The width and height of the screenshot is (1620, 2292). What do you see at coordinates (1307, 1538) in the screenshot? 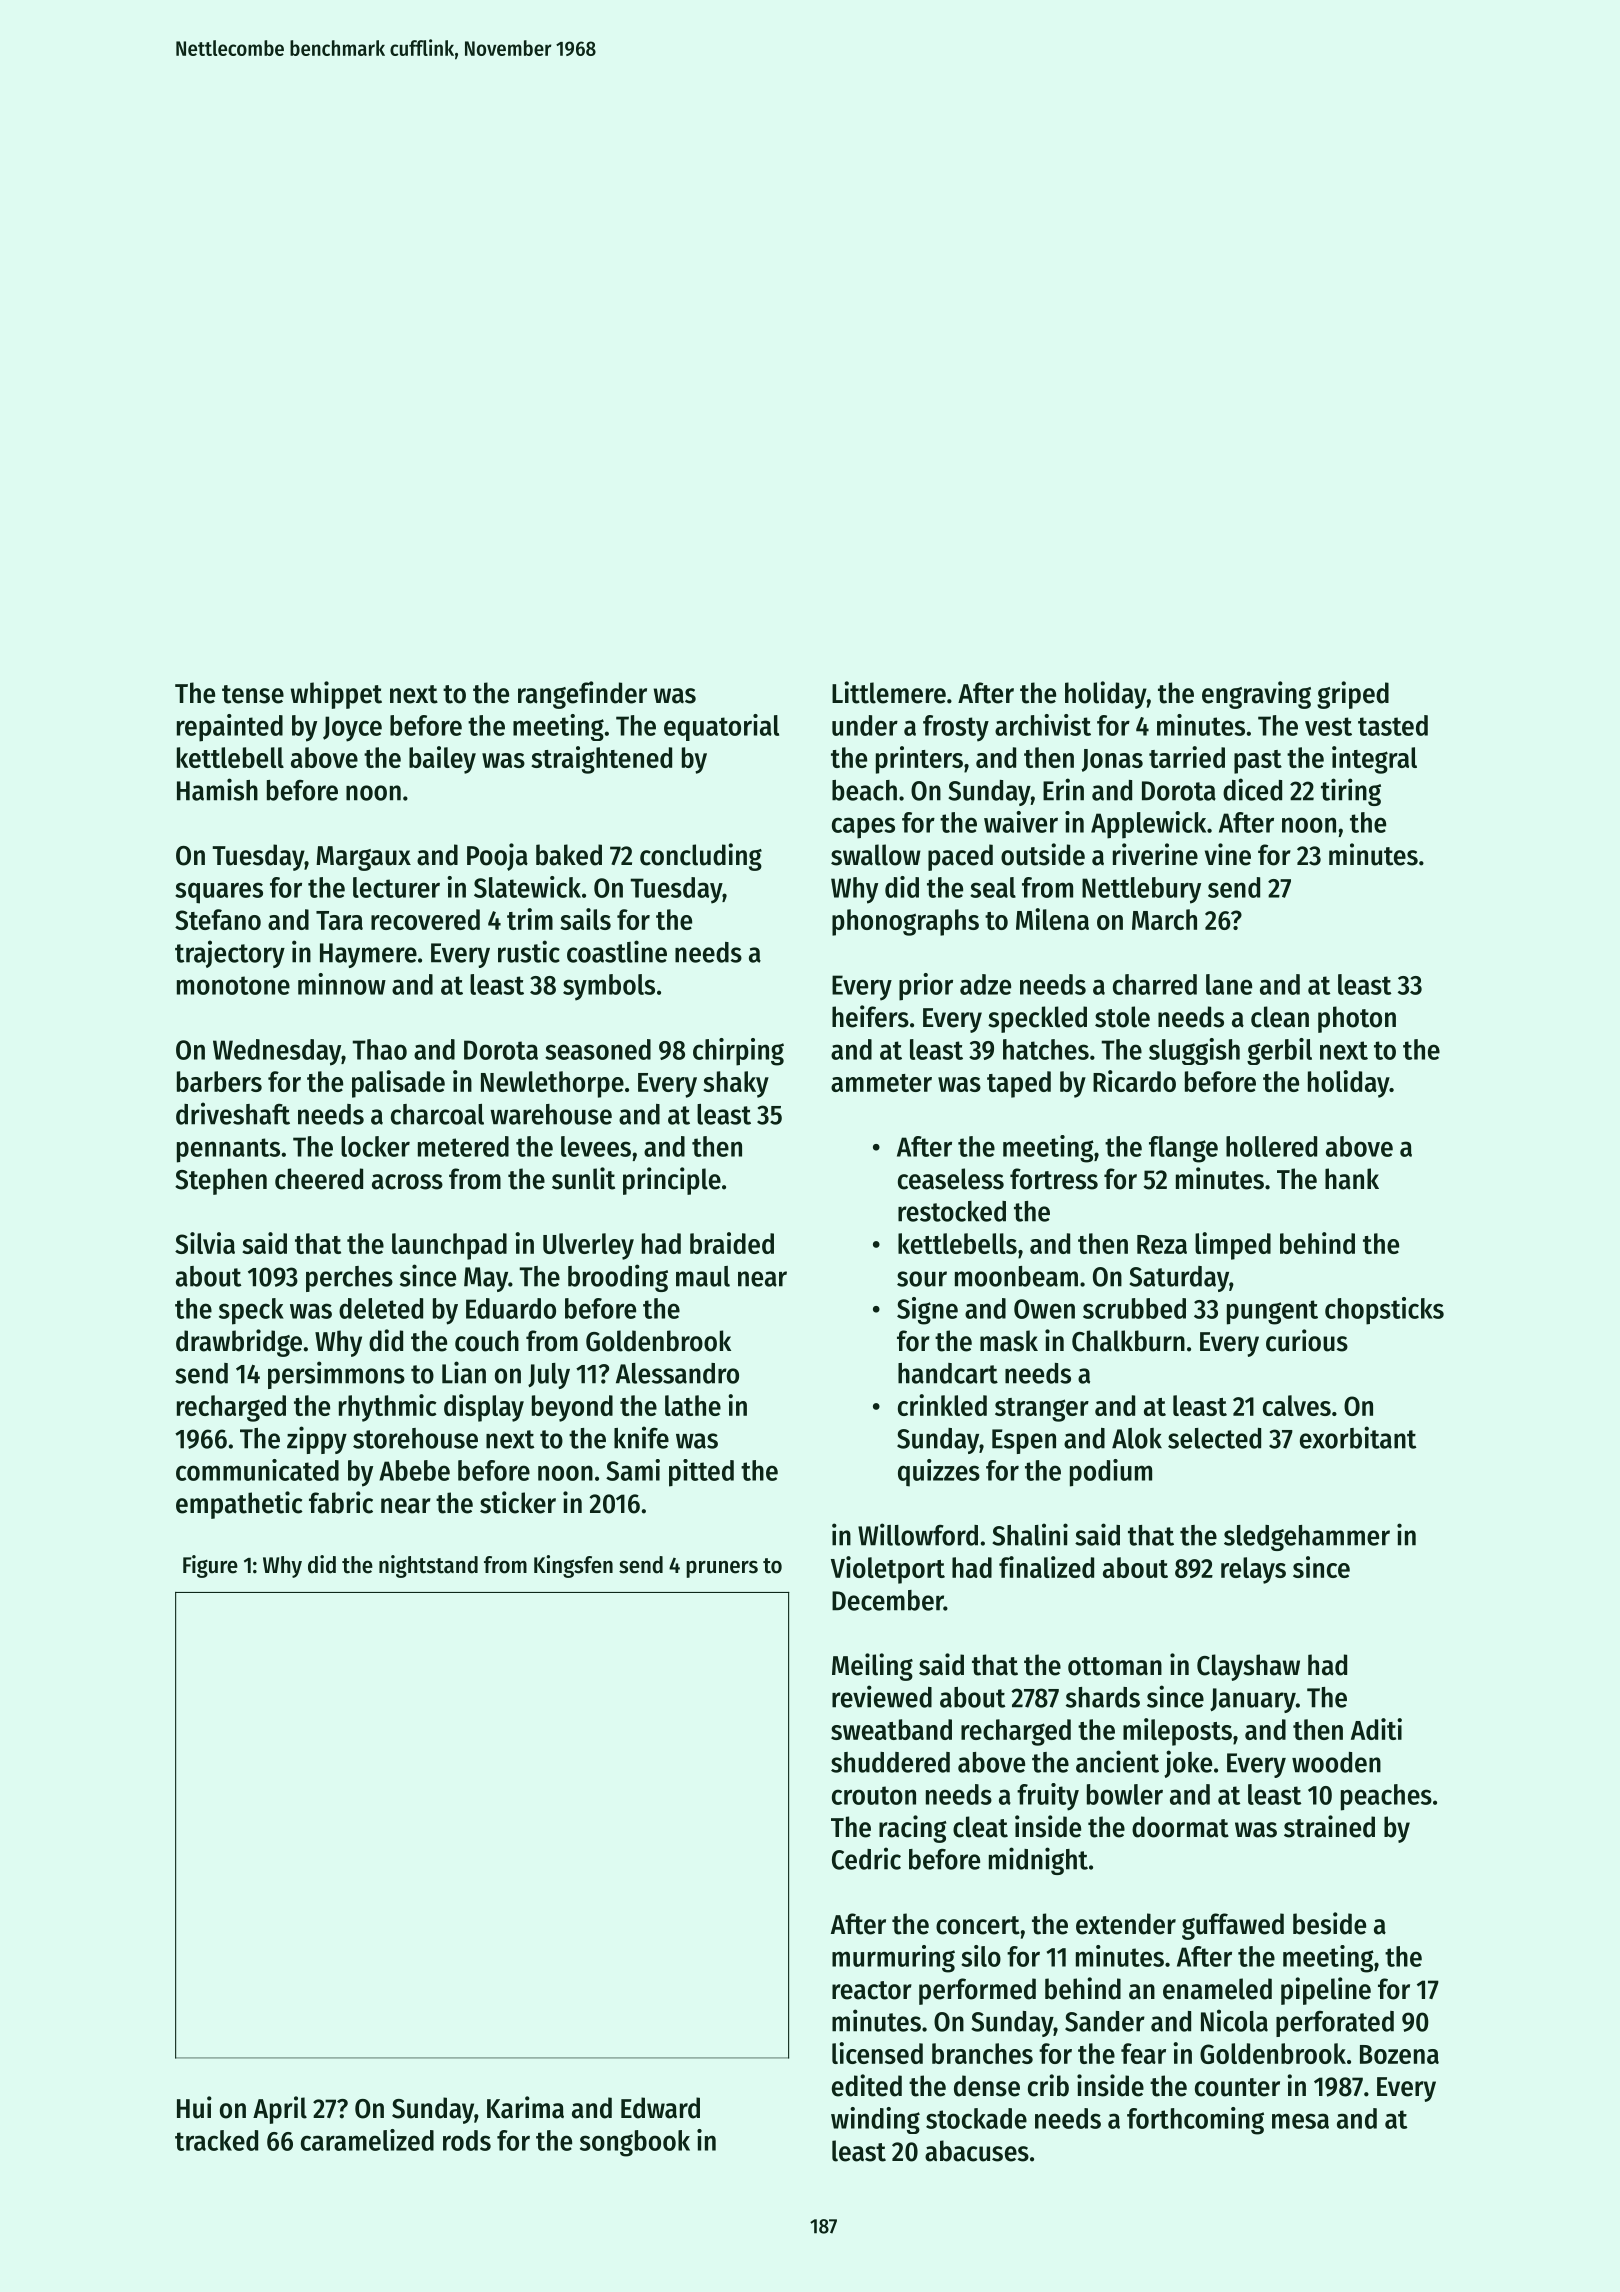
I see `sledgehammer` at bounding box center [1307, 1538].
